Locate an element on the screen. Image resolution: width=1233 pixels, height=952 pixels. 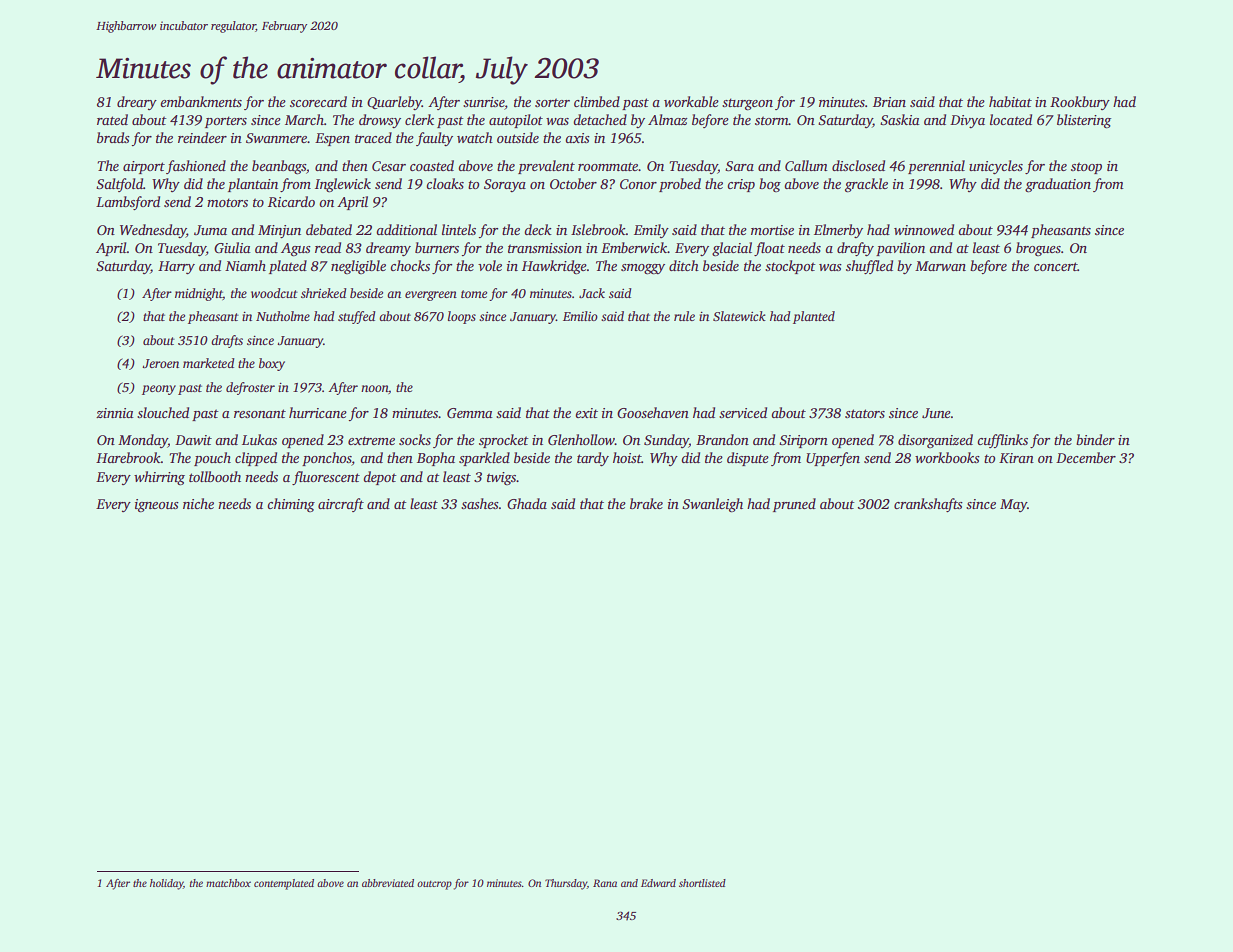
disclosed is located at coordinates (858, 165).
